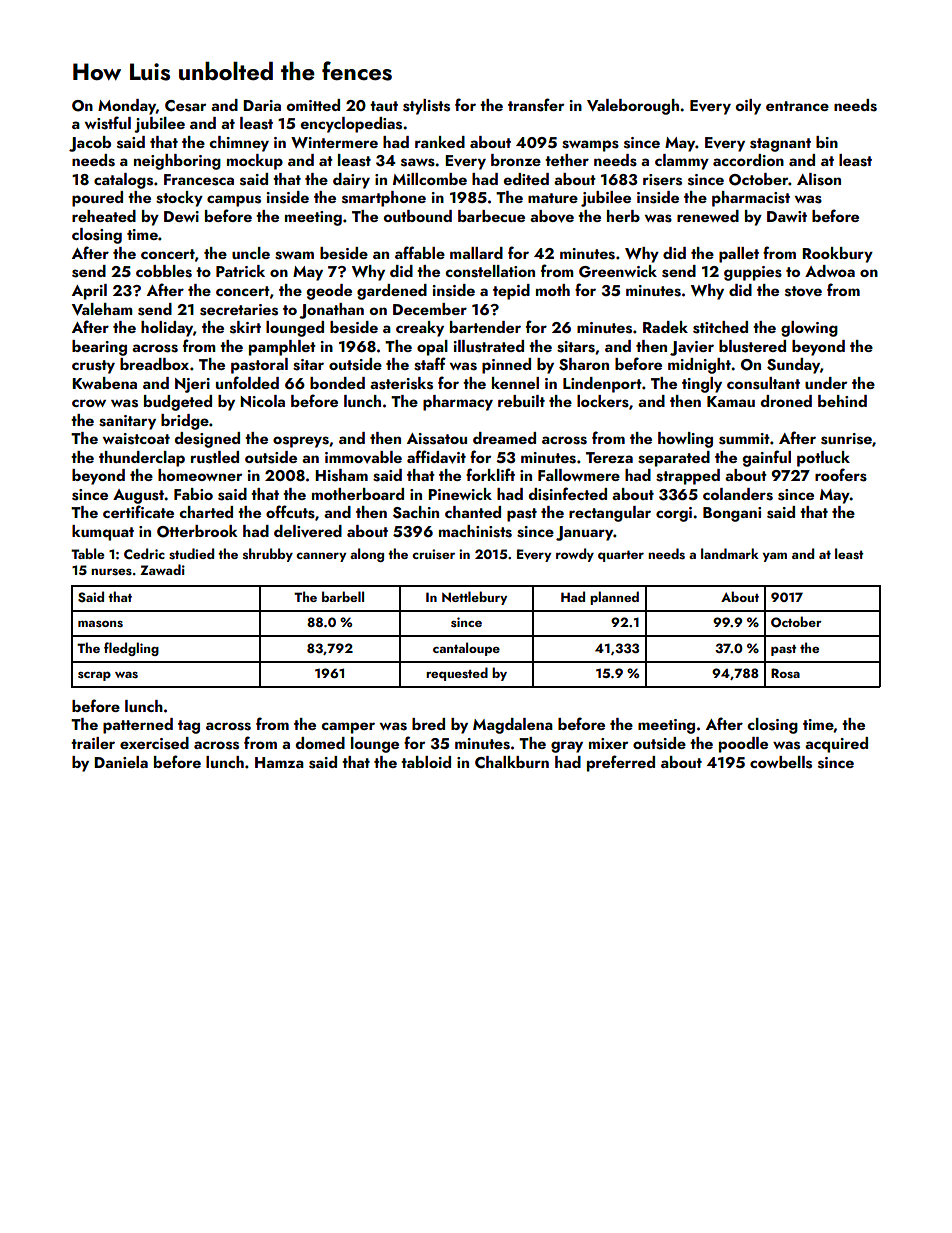 The width and height of the document is (952, 1233). Describe the element at coordinates (830, 271) in the document. I see `Adwoa` at that location.
